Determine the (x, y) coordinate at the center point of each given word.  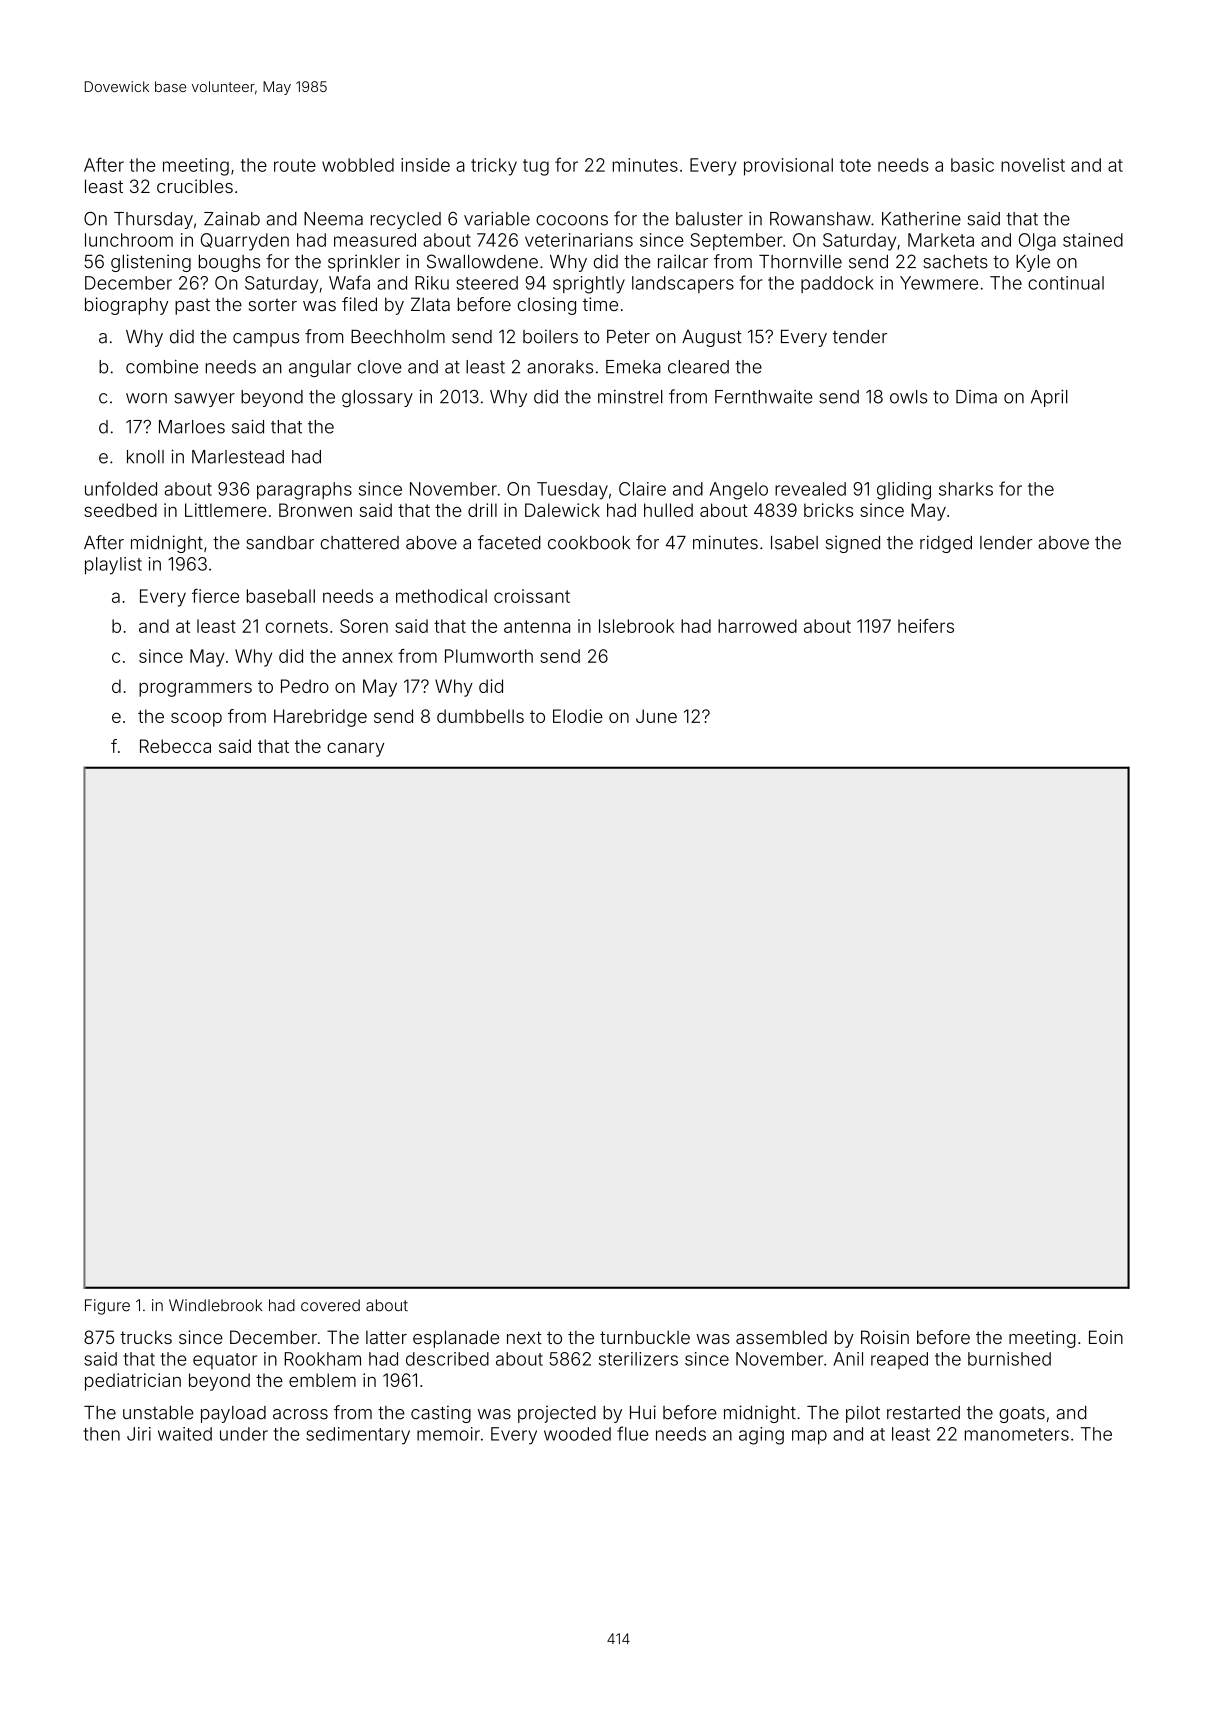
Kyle (1033, 263)
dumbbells (480, 716)
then (101, 1434)
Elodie (578, 716)
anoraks (560, 367)
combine (162, 366)
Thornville (800, 261)
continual (1066, 283)
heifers (926, 626)
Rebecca (175, 746)
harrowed (757, 626)
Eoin (1106, 1337)
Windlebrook (215, 1305)
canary (355, 749)
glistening (151, 263)
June (656, 716)
